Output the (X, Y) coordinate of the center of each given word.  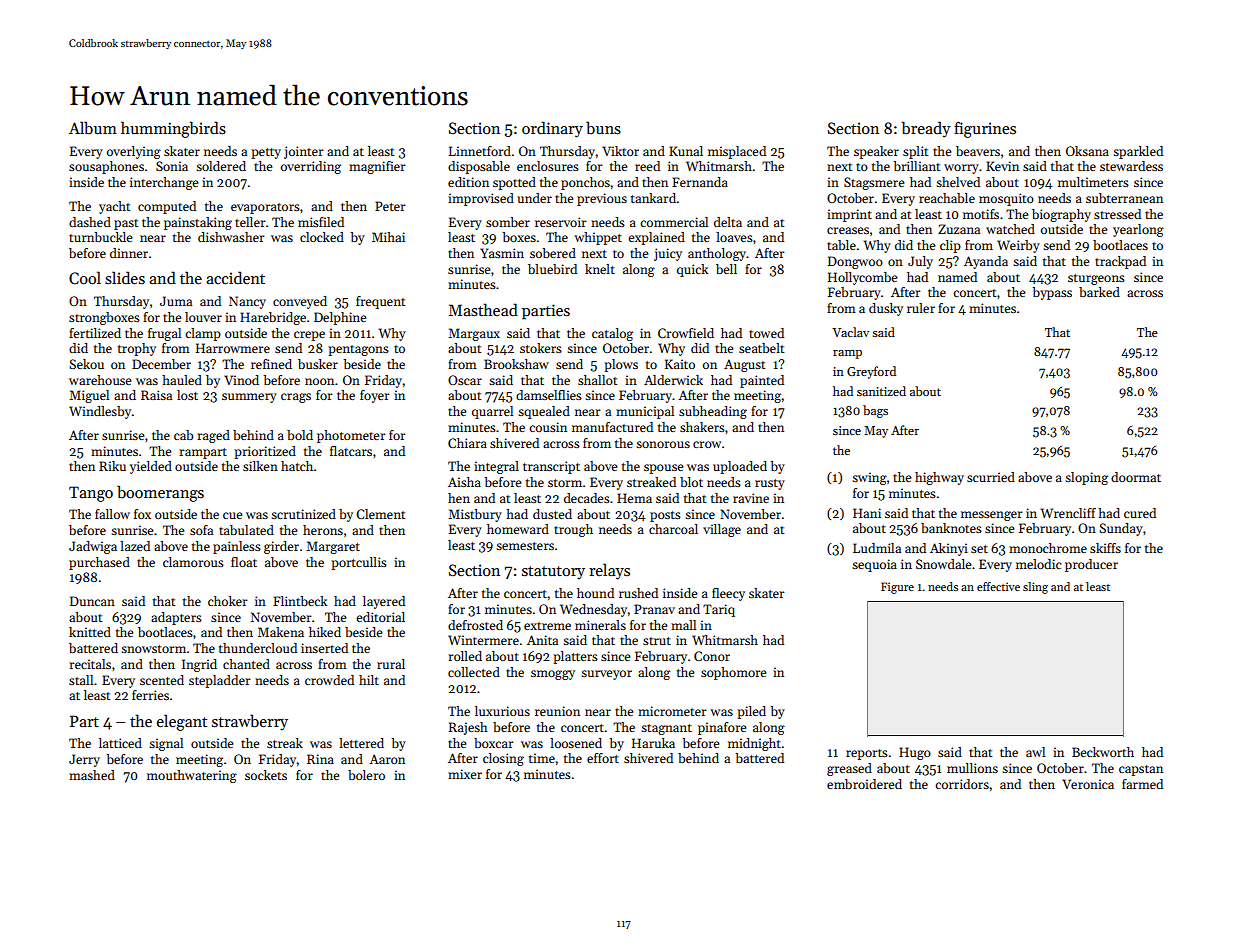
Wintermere (483, 640)
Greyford (871, 372)
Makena (281, 632)
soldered (221, 166)
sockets (266, 775)
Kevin (1002, 166)
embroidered (864, 784)
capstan (1141, 770)
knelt (600, 269)
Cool (85, 277)
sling (1035, 588)
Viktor (620, 151)
